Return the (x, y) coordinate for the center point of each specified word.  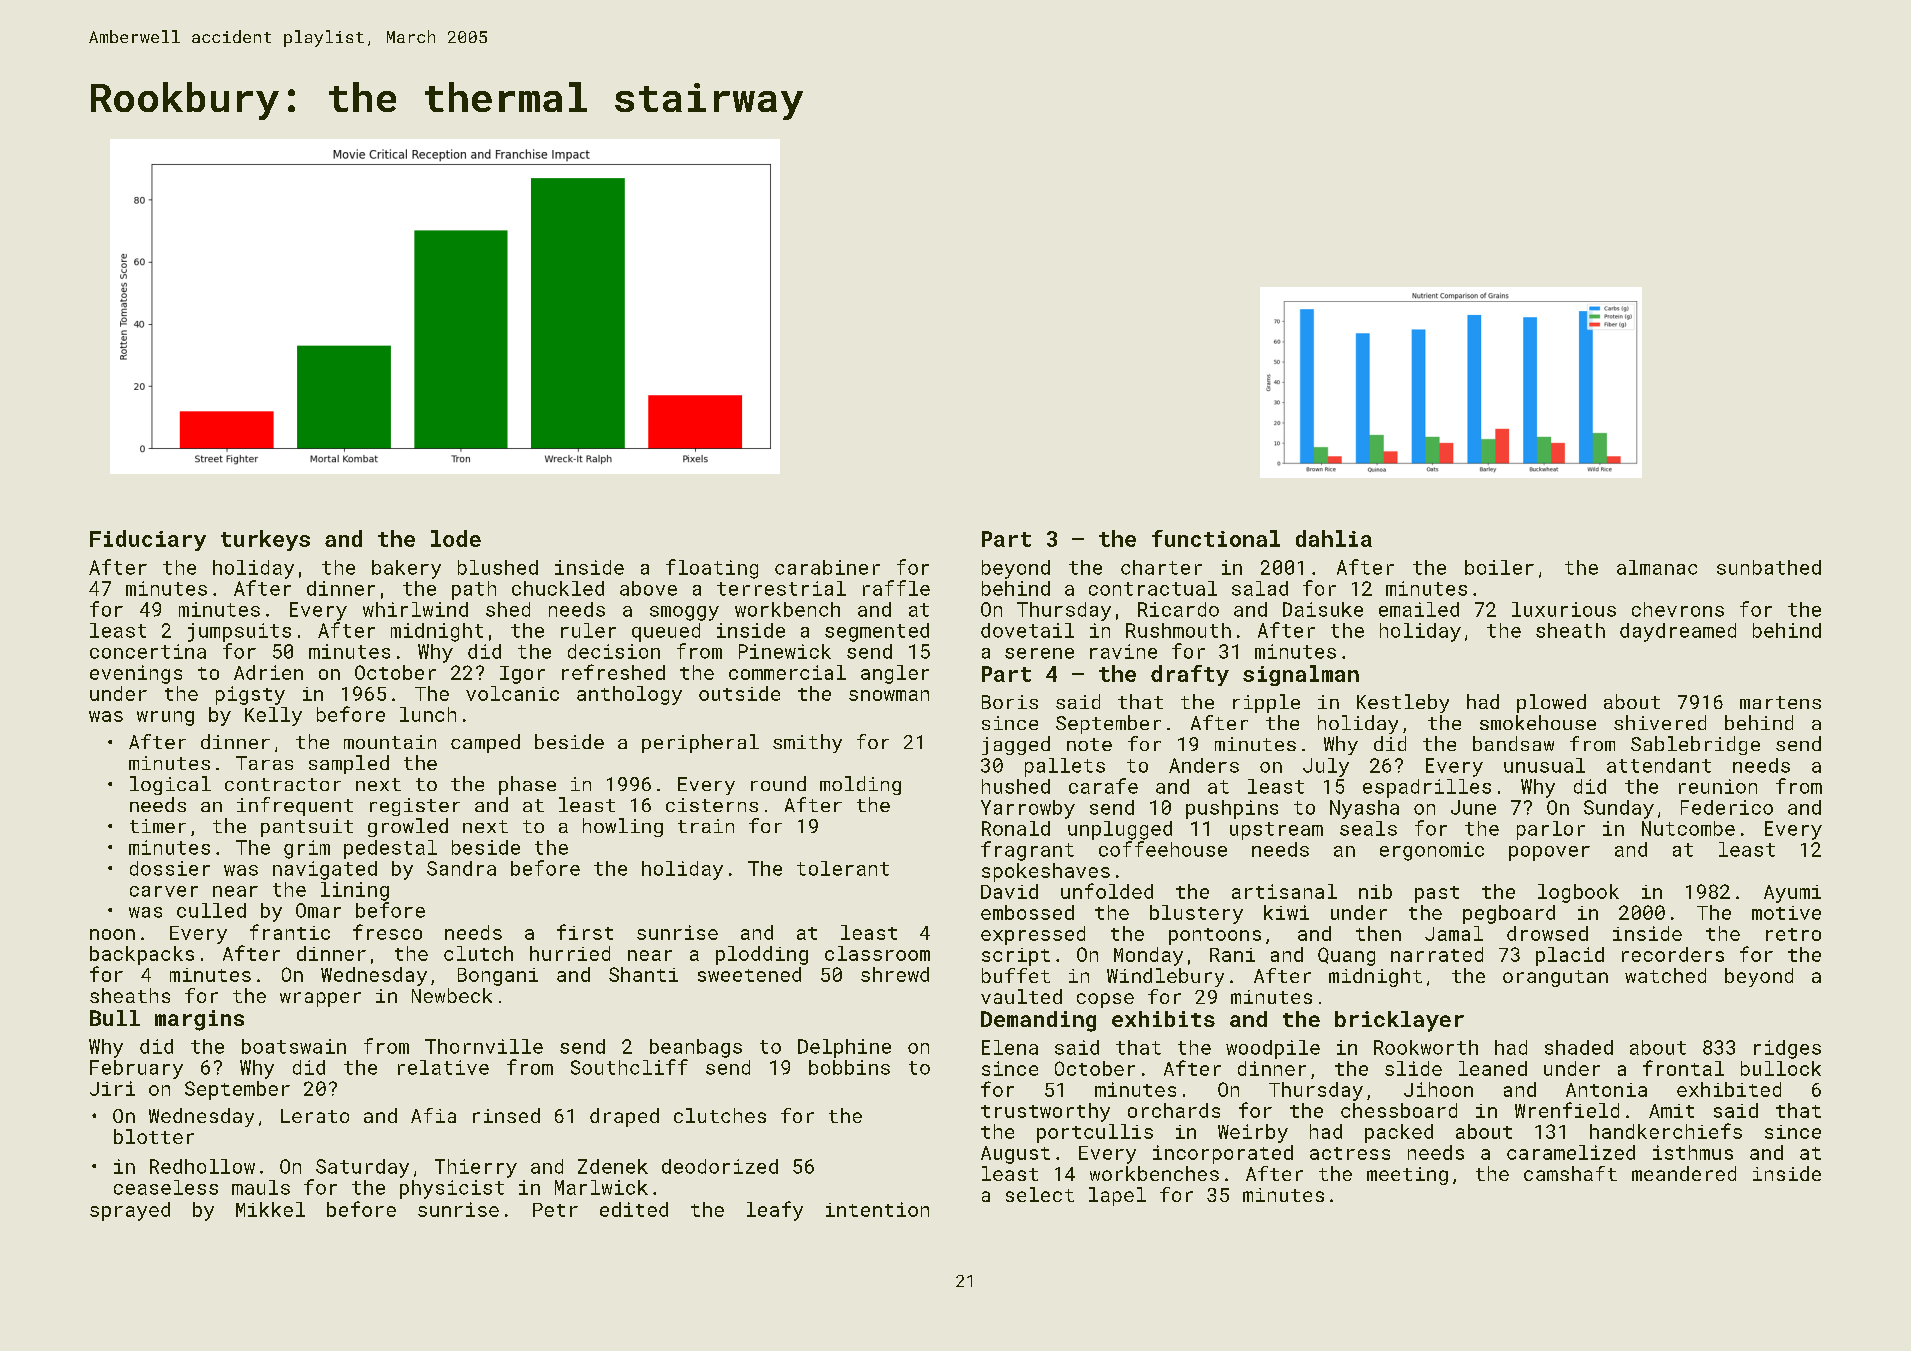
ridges (1787, 1049)
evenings (136, 674)
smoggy (684, 613)
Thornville (484, 1046)
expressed (1033, 935)
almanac (1657, 567)
